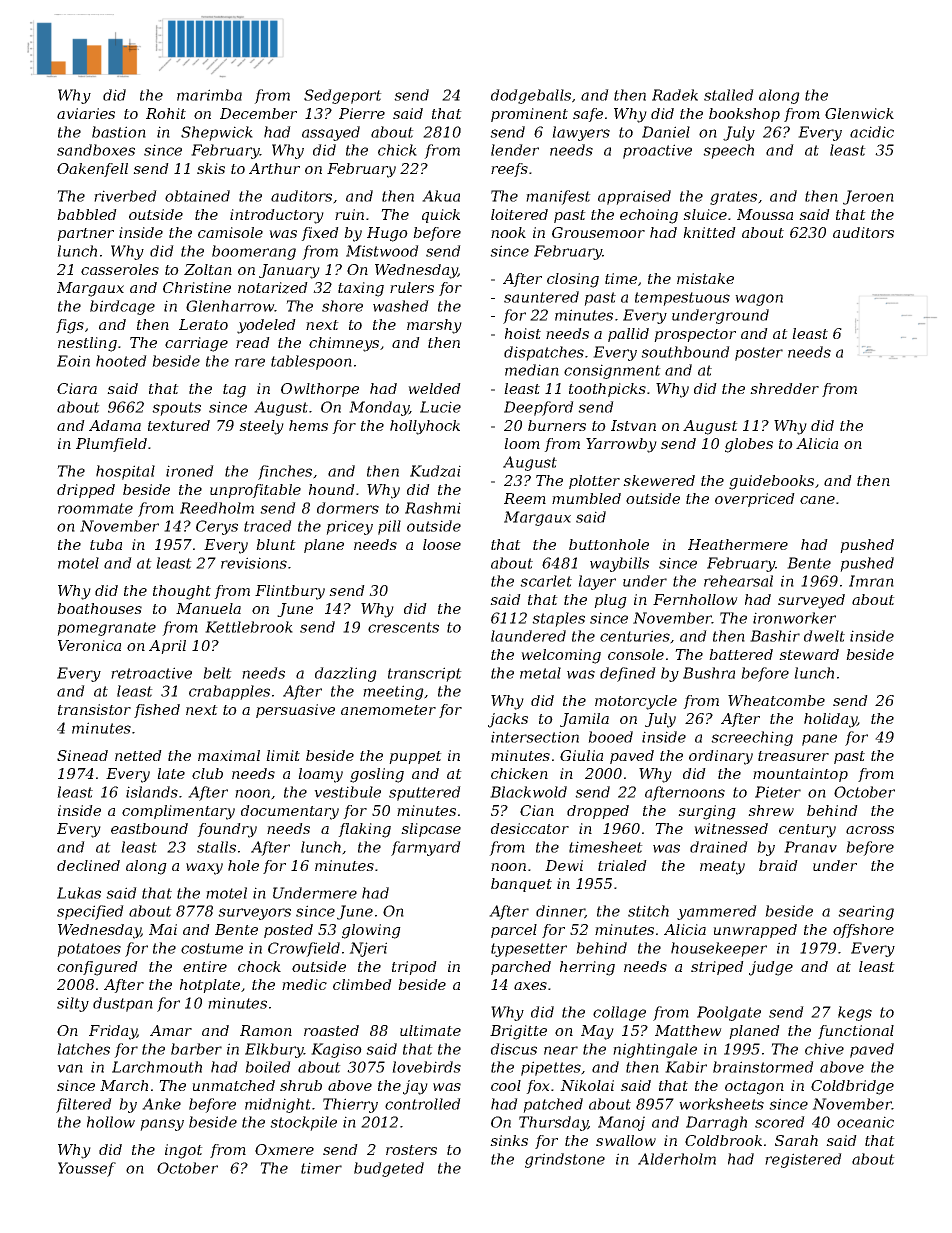  What do you see at coordinates (157, 1067) in the page?
I see `Larchmouth` at bounding box center [157, 1067].
